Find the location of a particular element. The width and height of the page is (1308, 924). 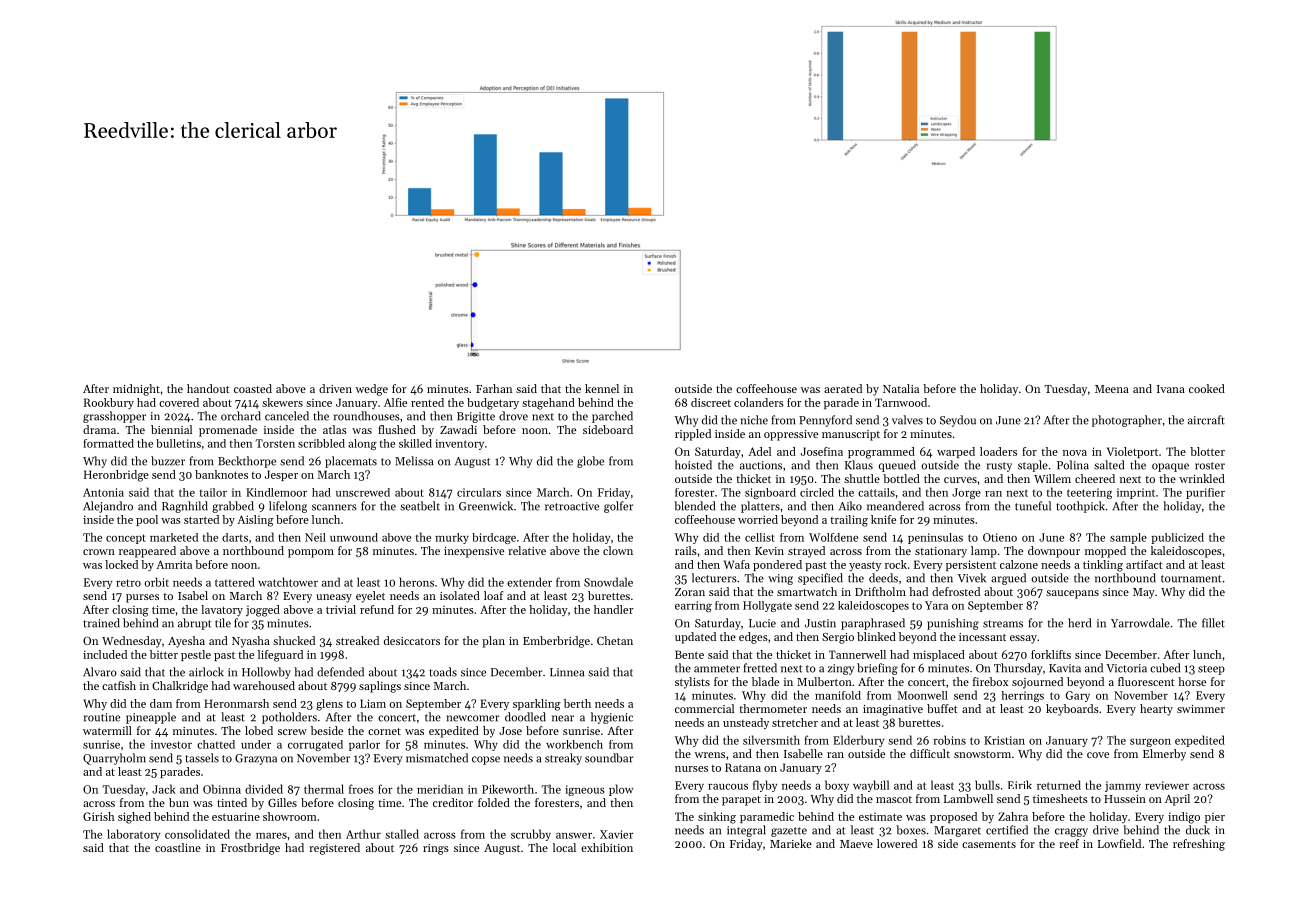

defrosted is located at coordinates (956, 591).
